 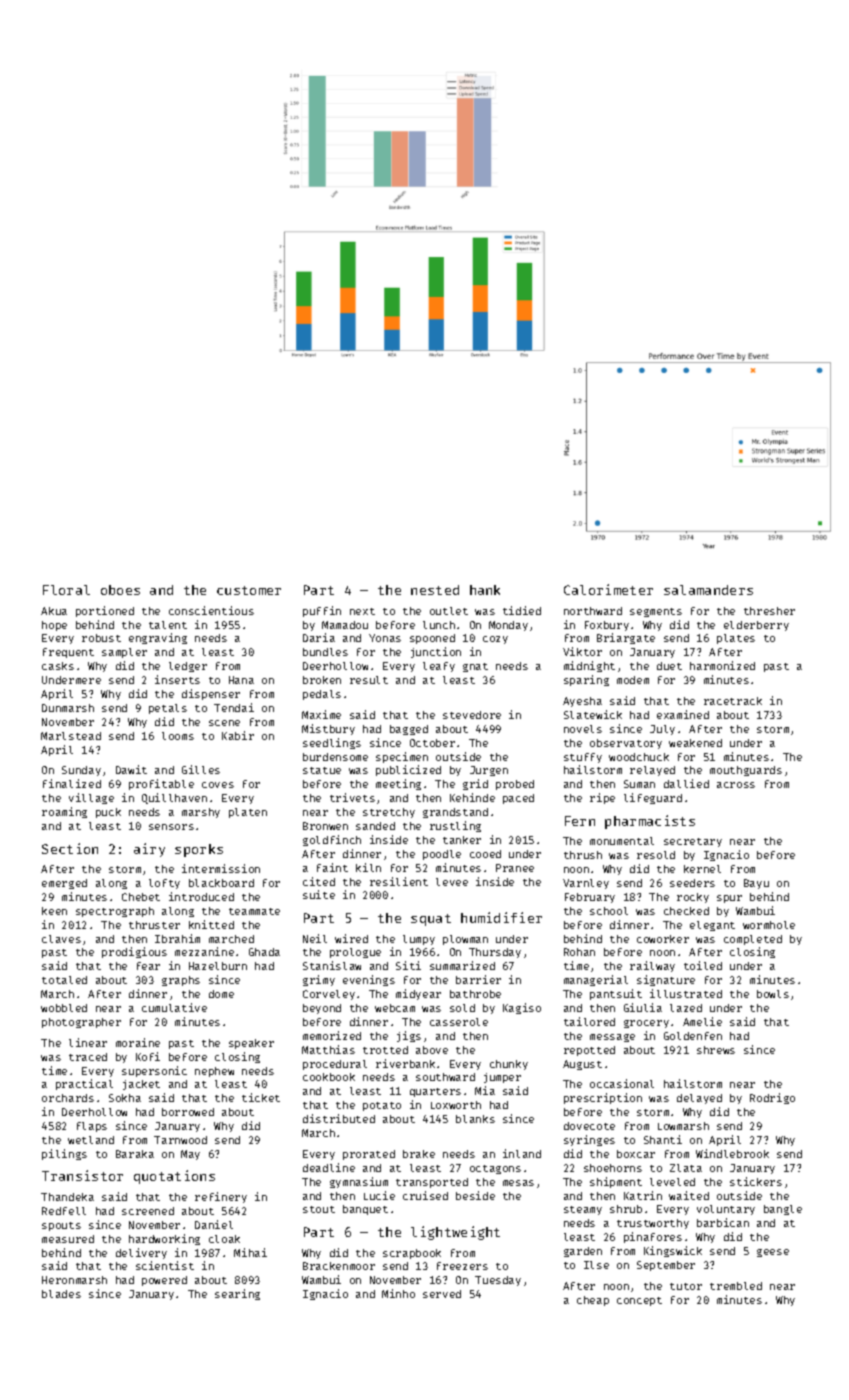 I want to click on next, so click(x=362, y=611).
